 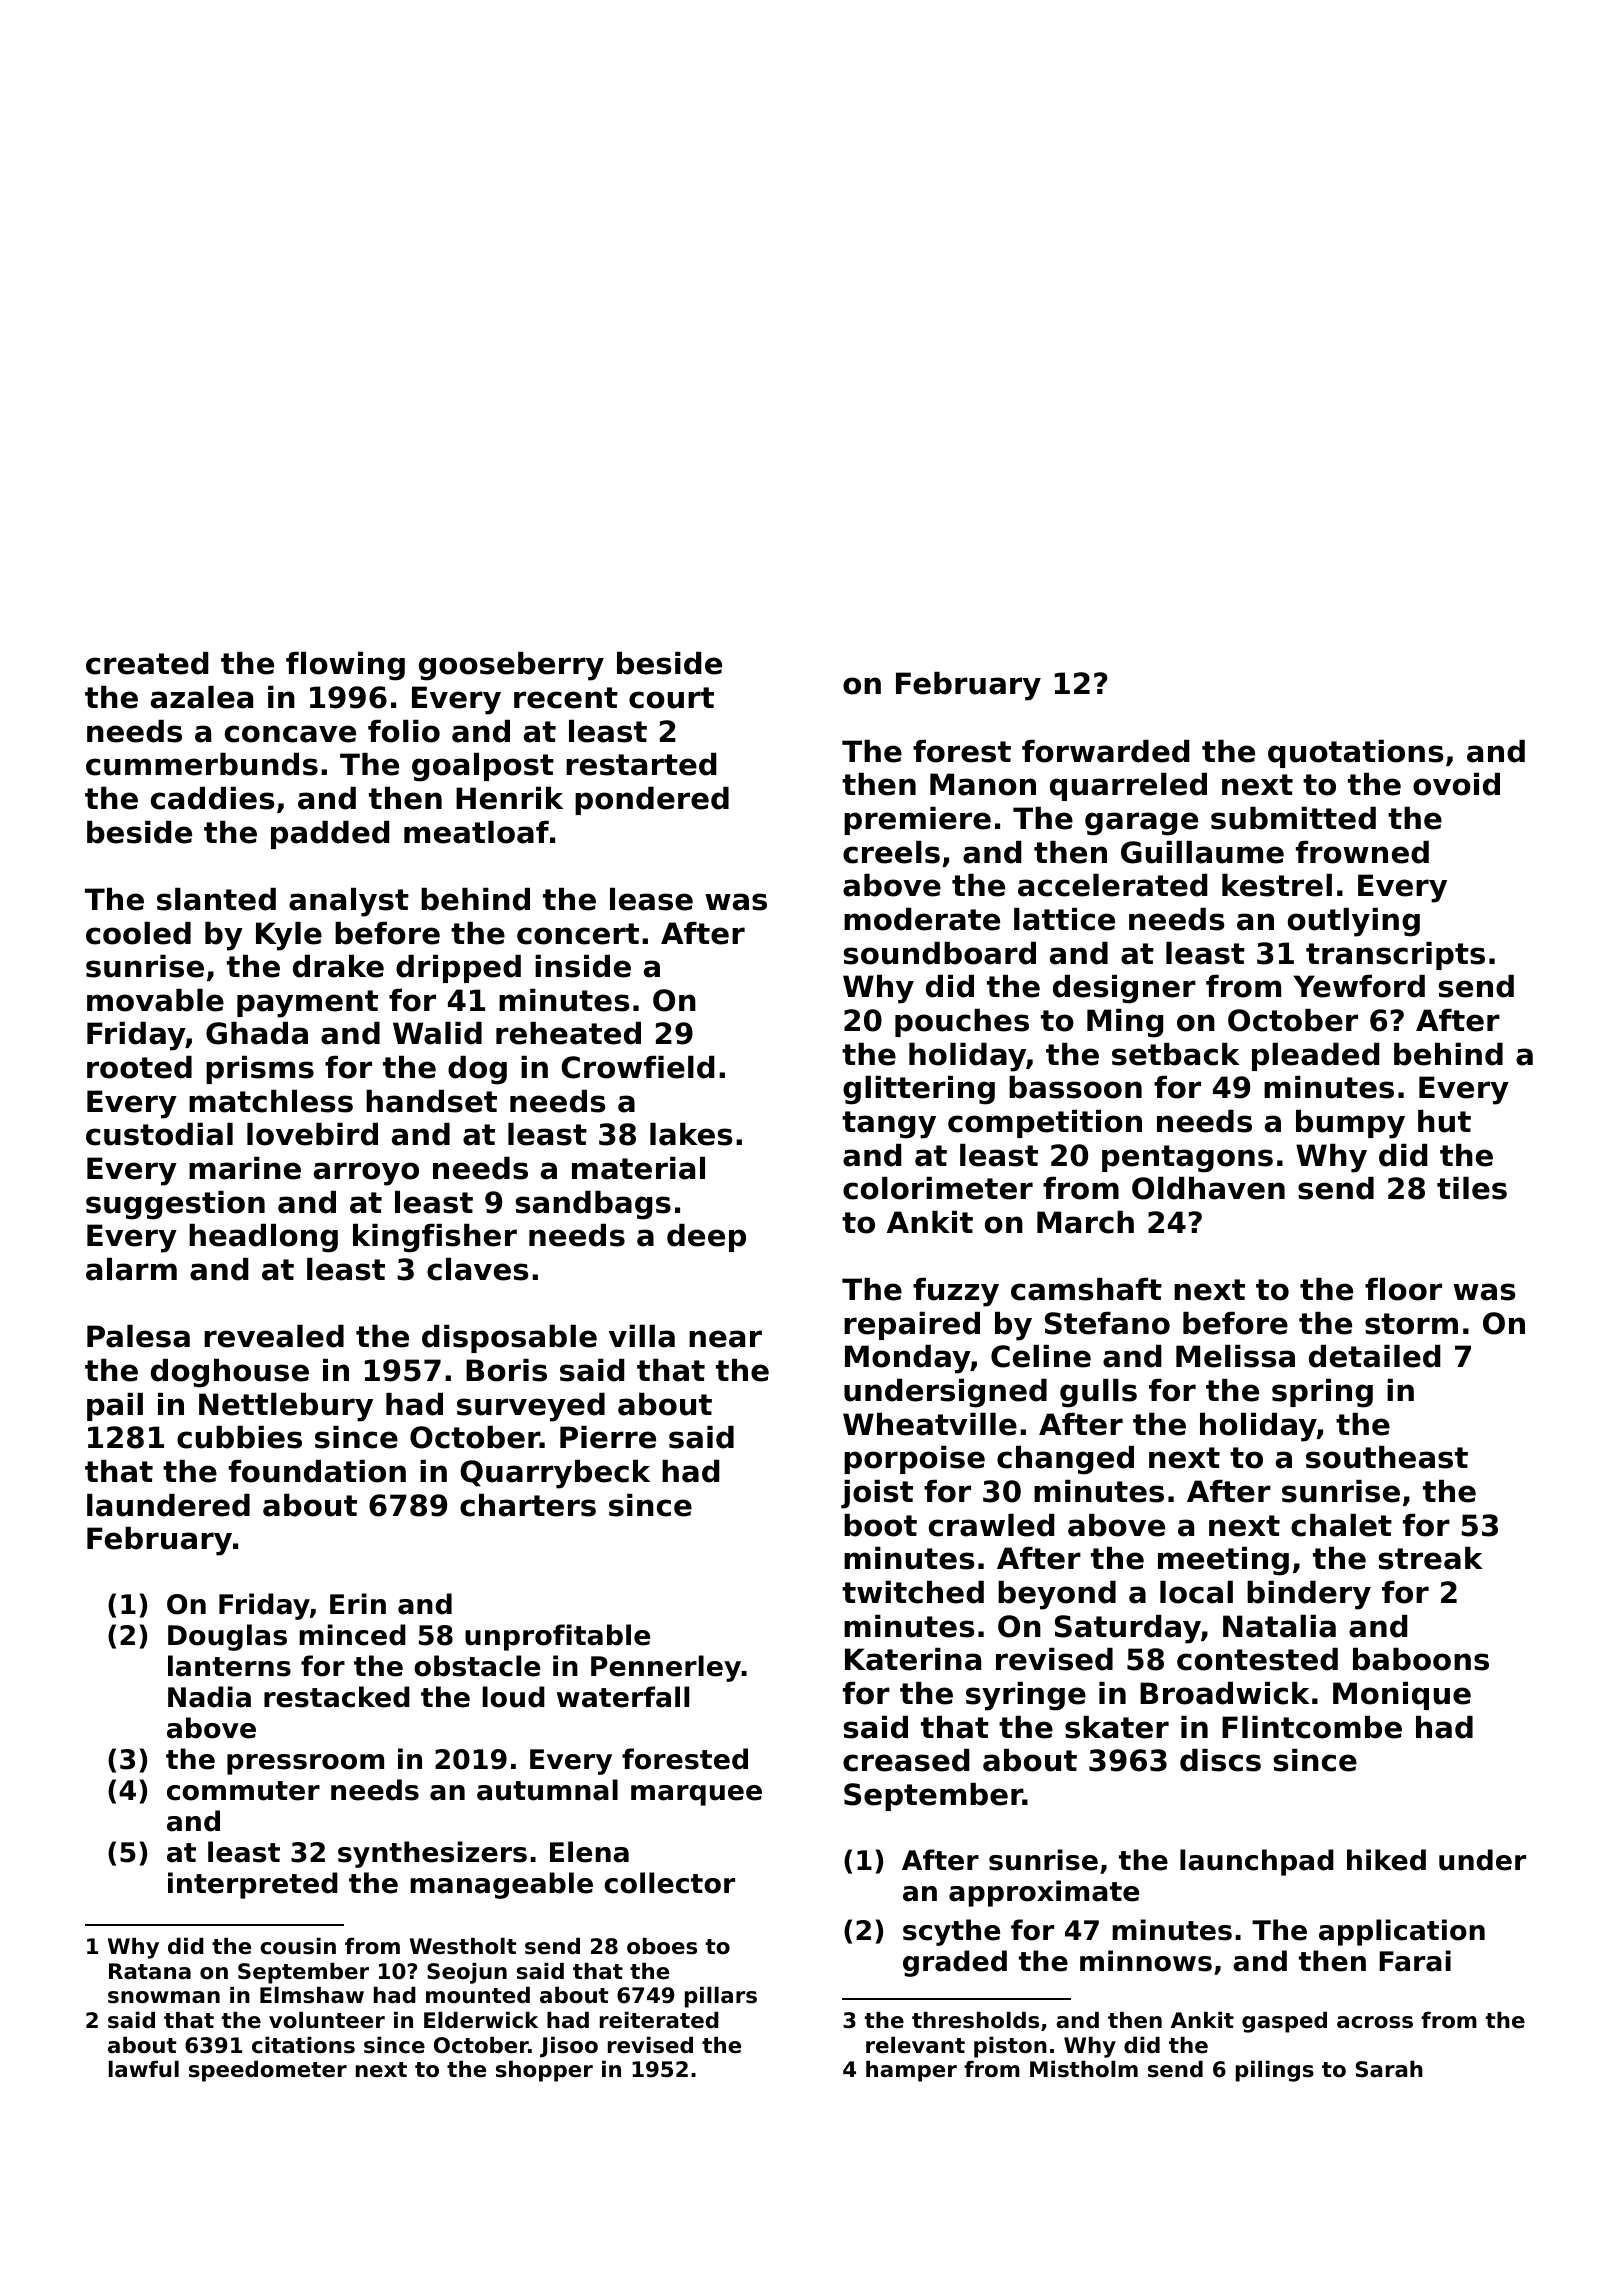 I want to click on near, so click(x=725, y=1339).
